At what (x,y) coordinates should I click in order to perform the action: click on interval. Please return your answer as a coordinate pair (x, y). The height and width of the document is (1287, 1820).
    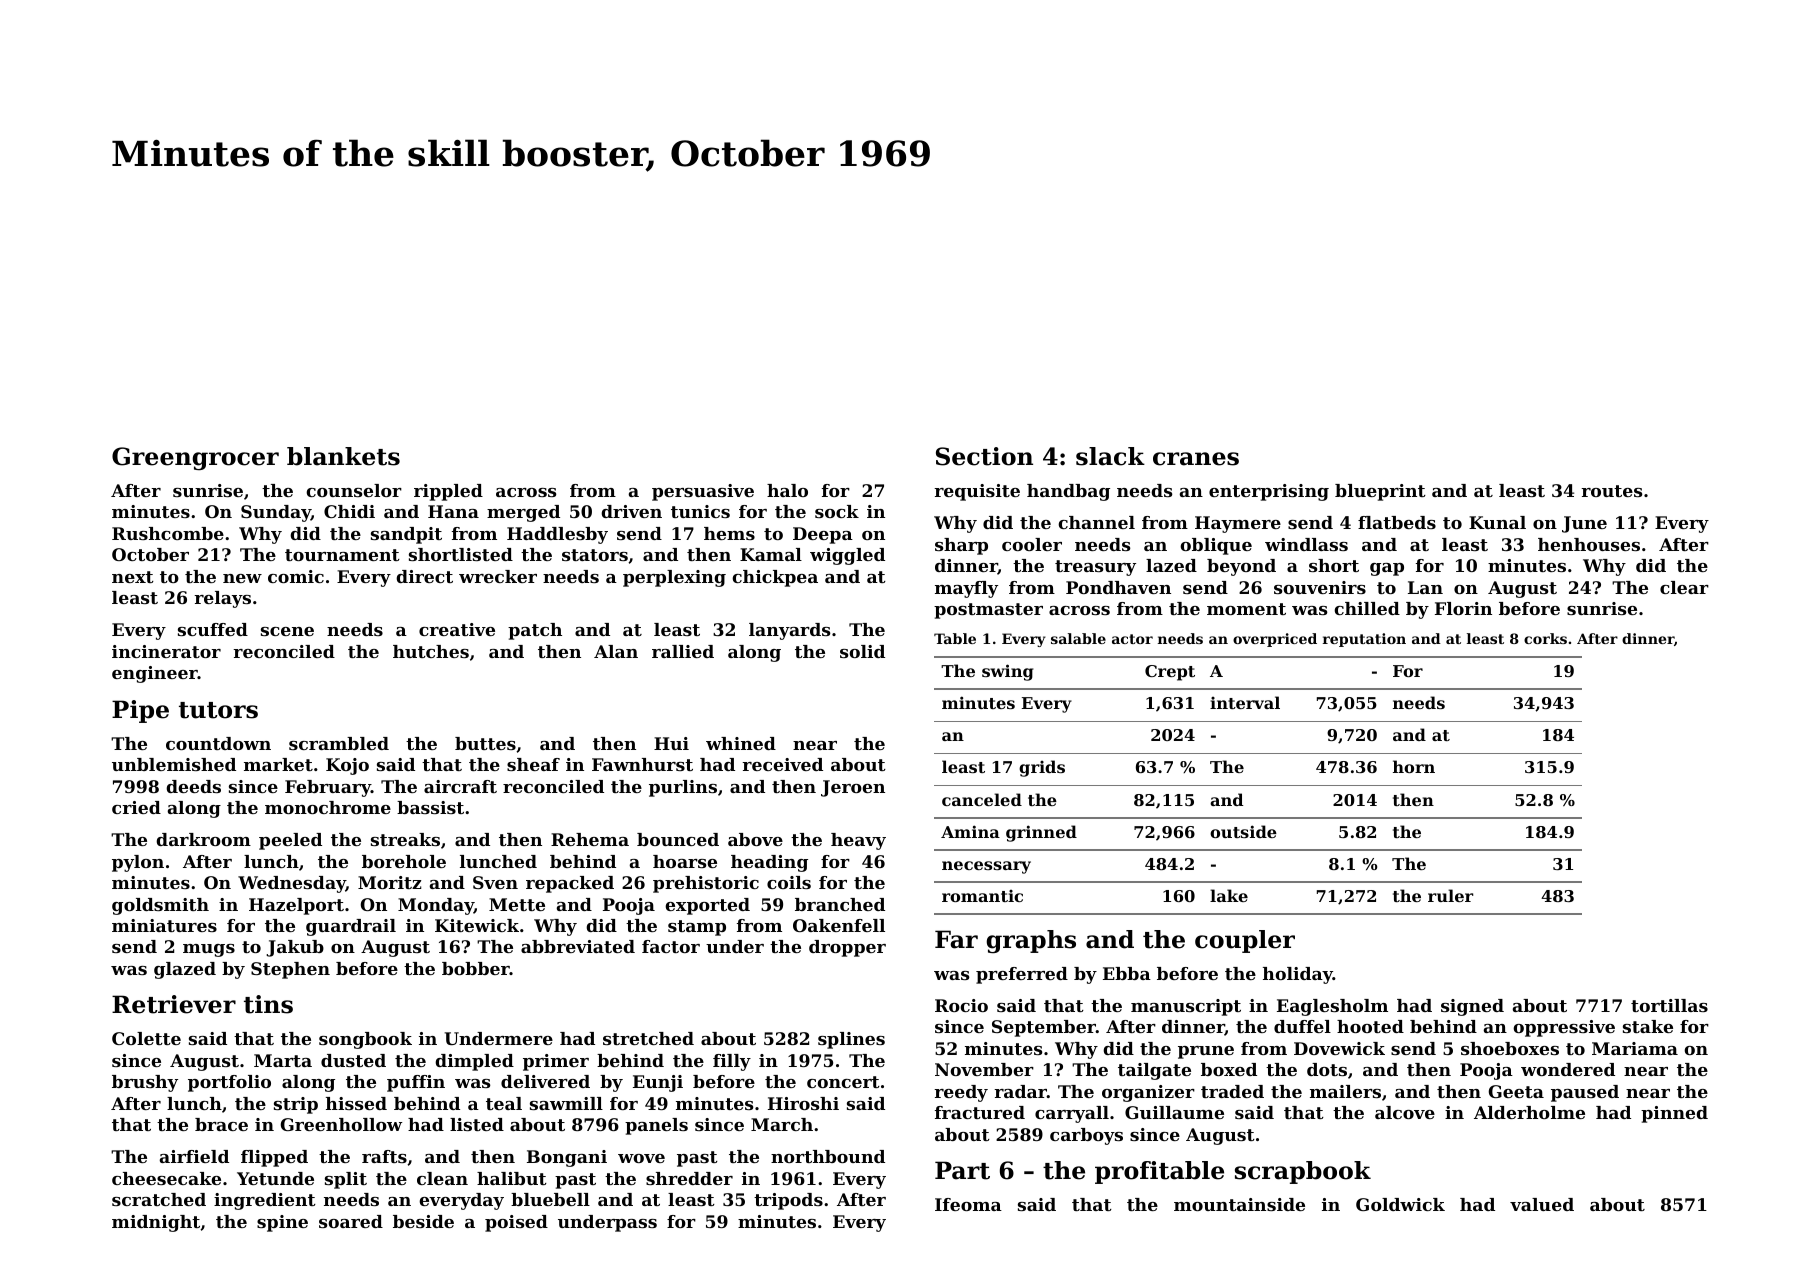
    Looking at the image, I should click on (1245, 702).
